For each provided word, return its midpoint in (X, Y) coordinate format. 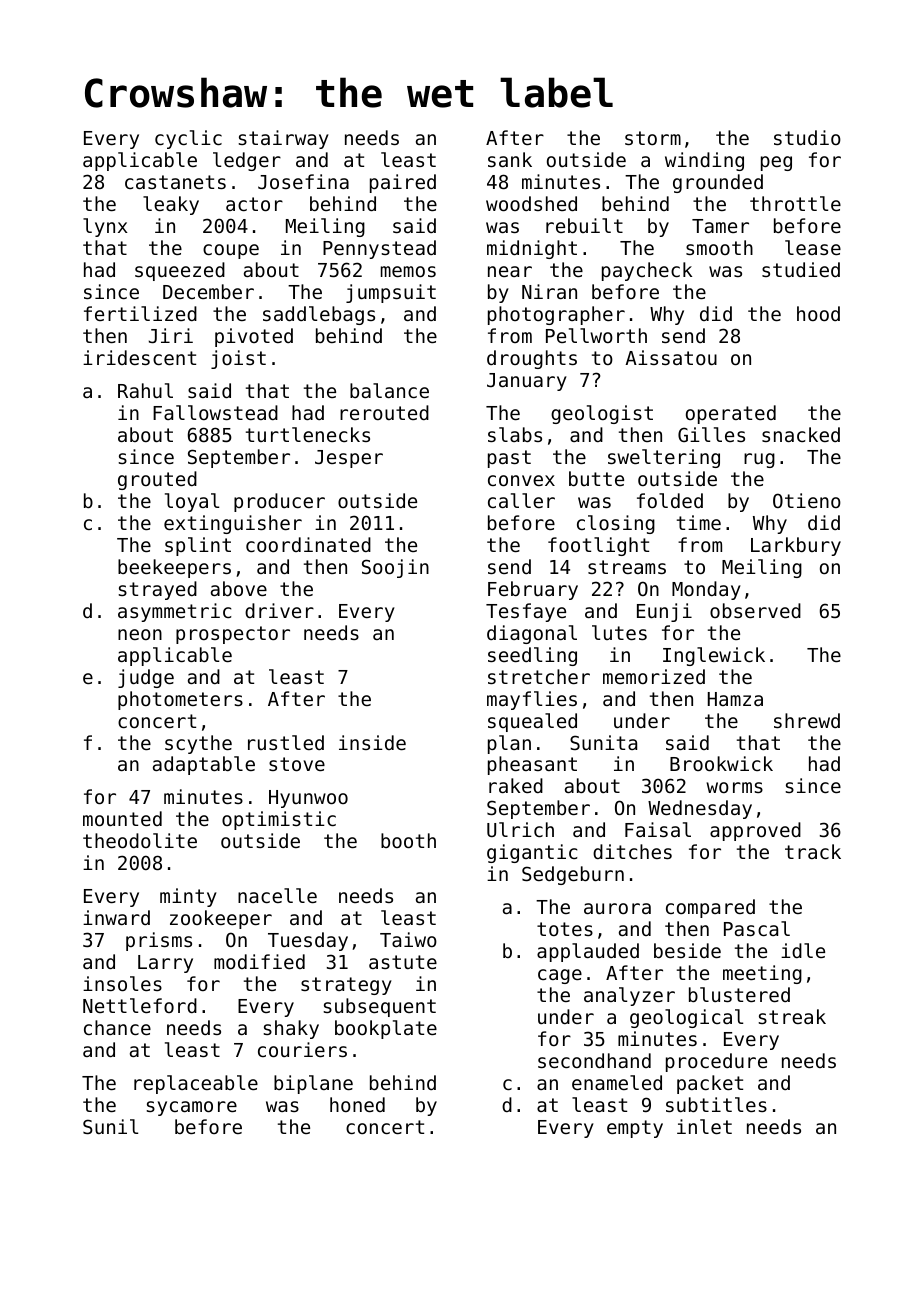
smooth (719, 247)
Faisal (658, 829)
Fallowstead (215, 412)
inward (116, 917)
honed (357, 1104)
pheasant (532, 765)
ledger (247, 161)
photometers (180, 700)
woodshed (531, 203)
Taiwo (408, 939)
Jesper (349, 459)
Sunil (110, 1126)
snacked (801, 434)
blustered (739, 994)
